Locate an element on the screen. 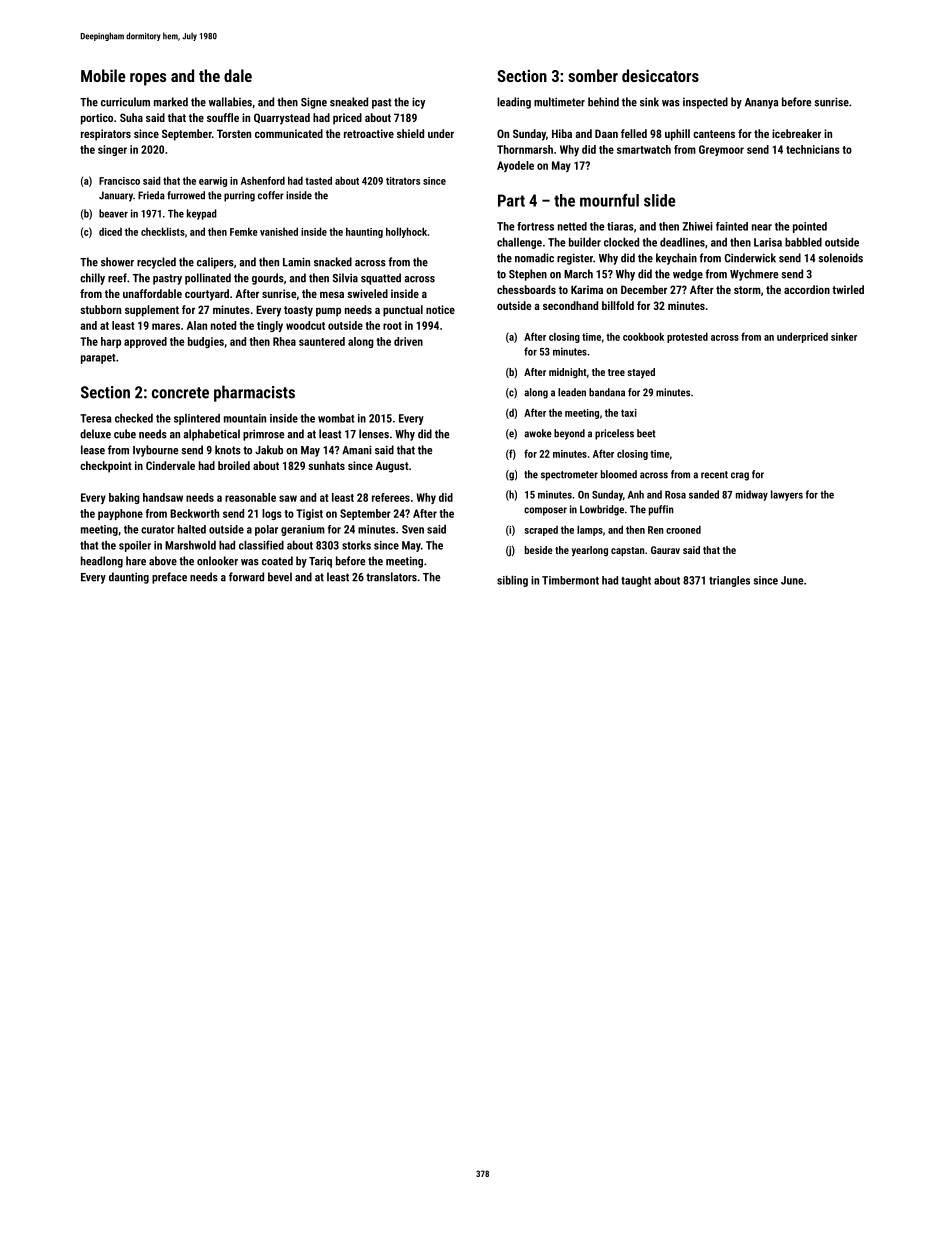  desiccators is located at coordinates (660, 75).
